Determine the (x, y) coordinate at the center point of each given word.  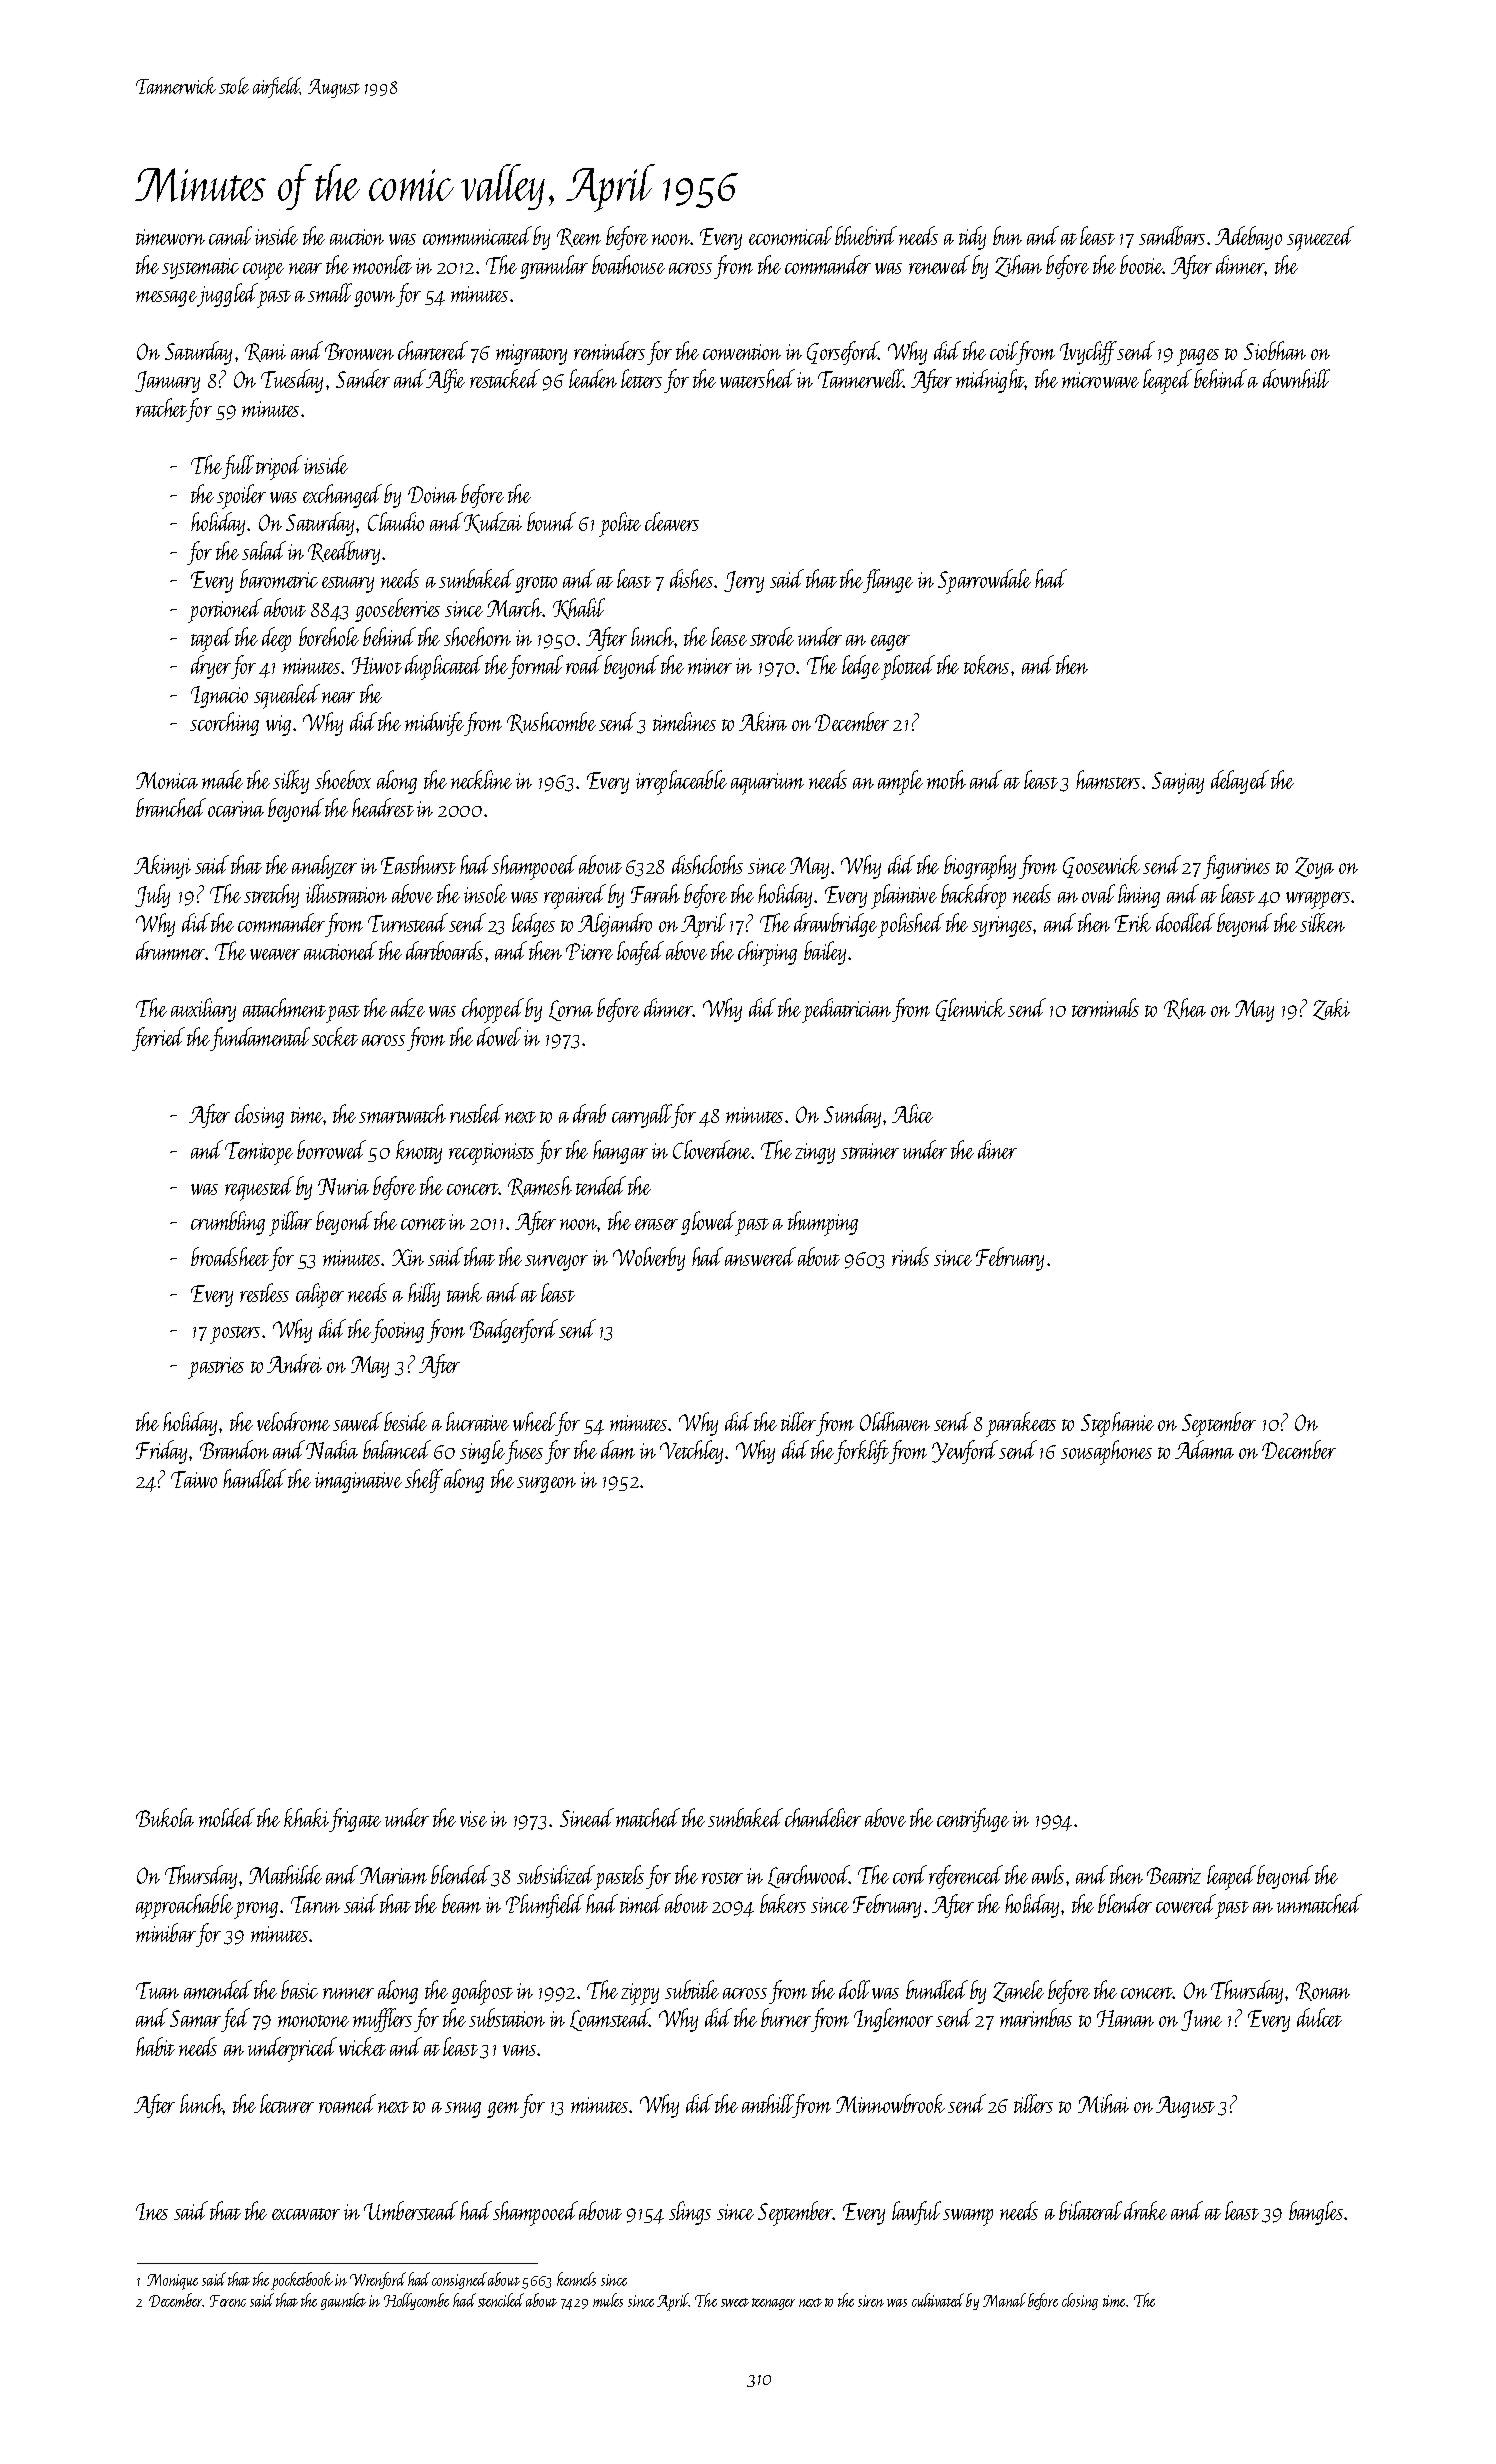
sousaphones (1106, 1452)
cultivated (938, 2300)
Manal (1004, 2300)
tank (464, 1292)
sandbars (1172, 235)
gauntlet (343, 2301)
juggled (227, 295)
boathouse (628, 264)
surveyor (556, 1263)
